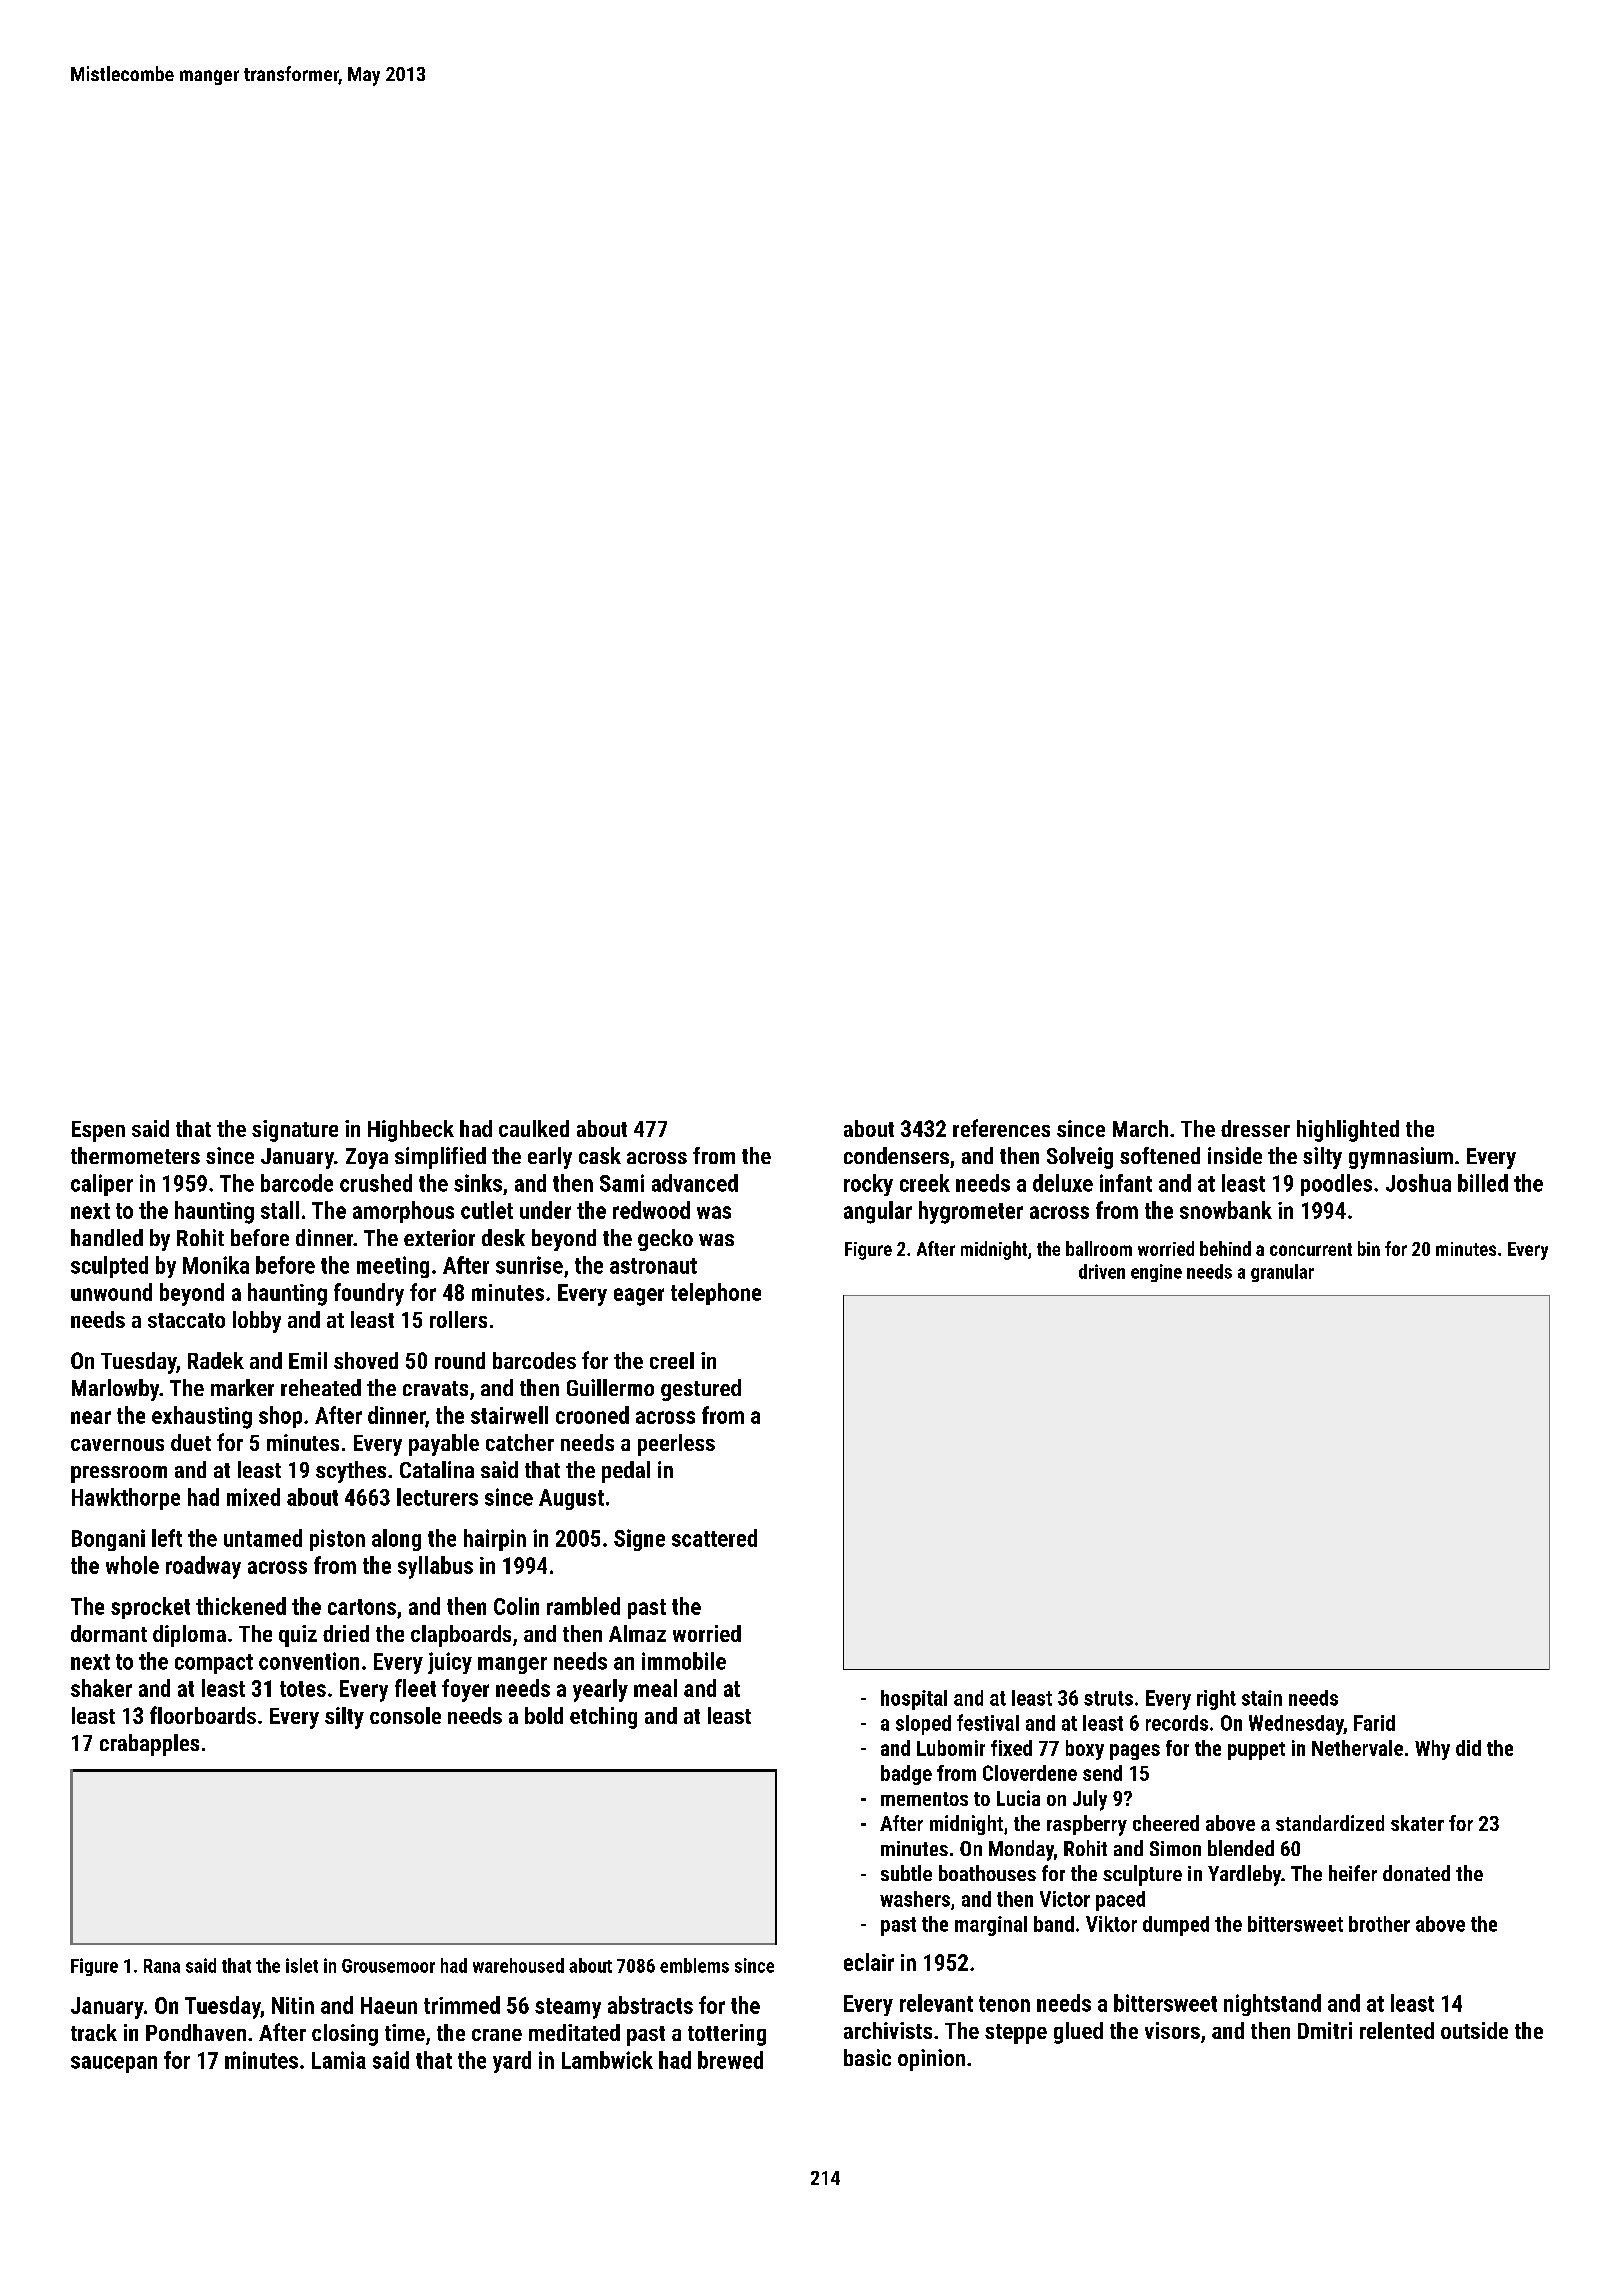 The width and height of the page is (1620, 2292). Describe the element at coordinates (1348, 1131) in the page. I see `highlighted` at that location.
